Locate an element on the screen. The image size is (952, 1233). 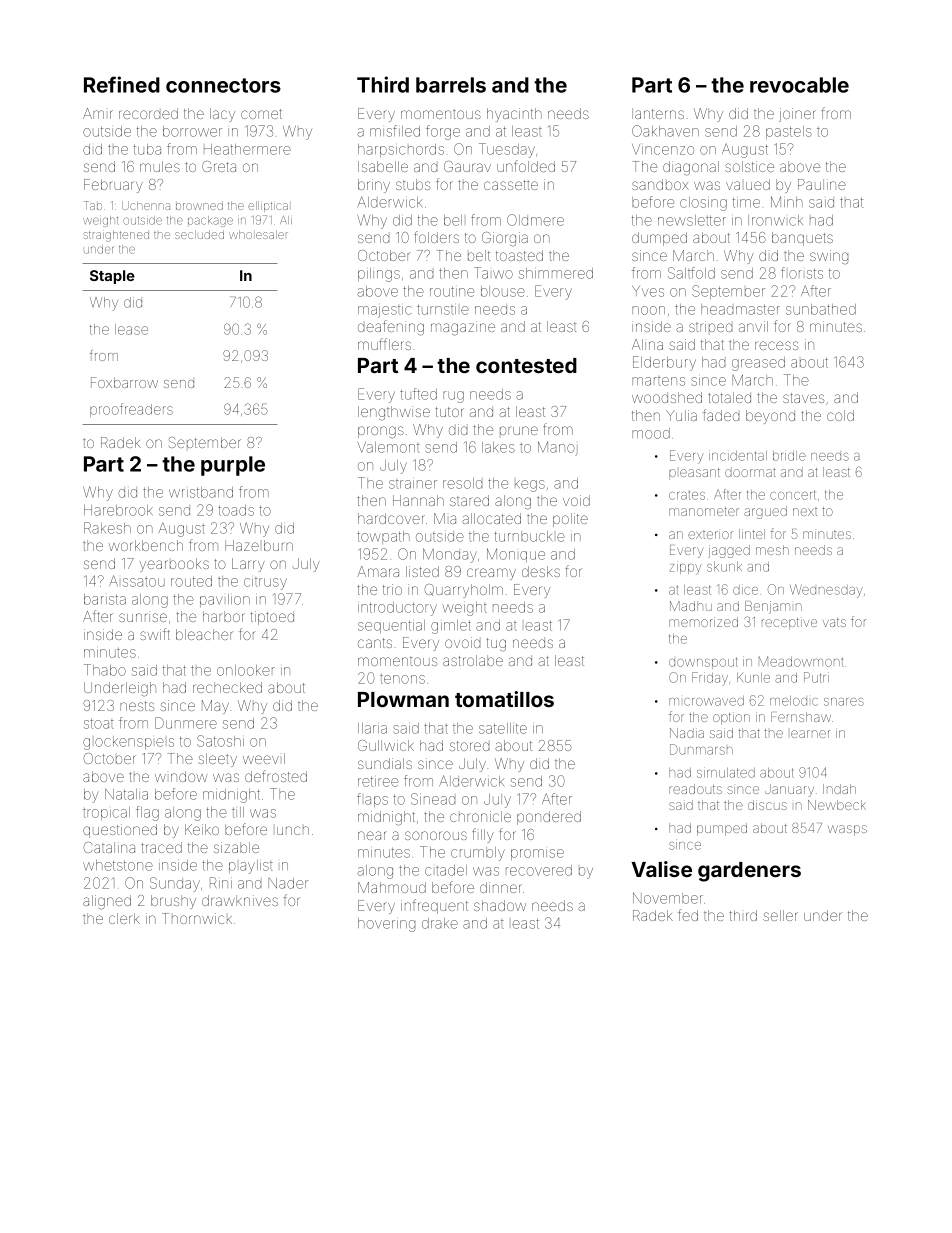
joiner is located at coordinates (797, 115).
